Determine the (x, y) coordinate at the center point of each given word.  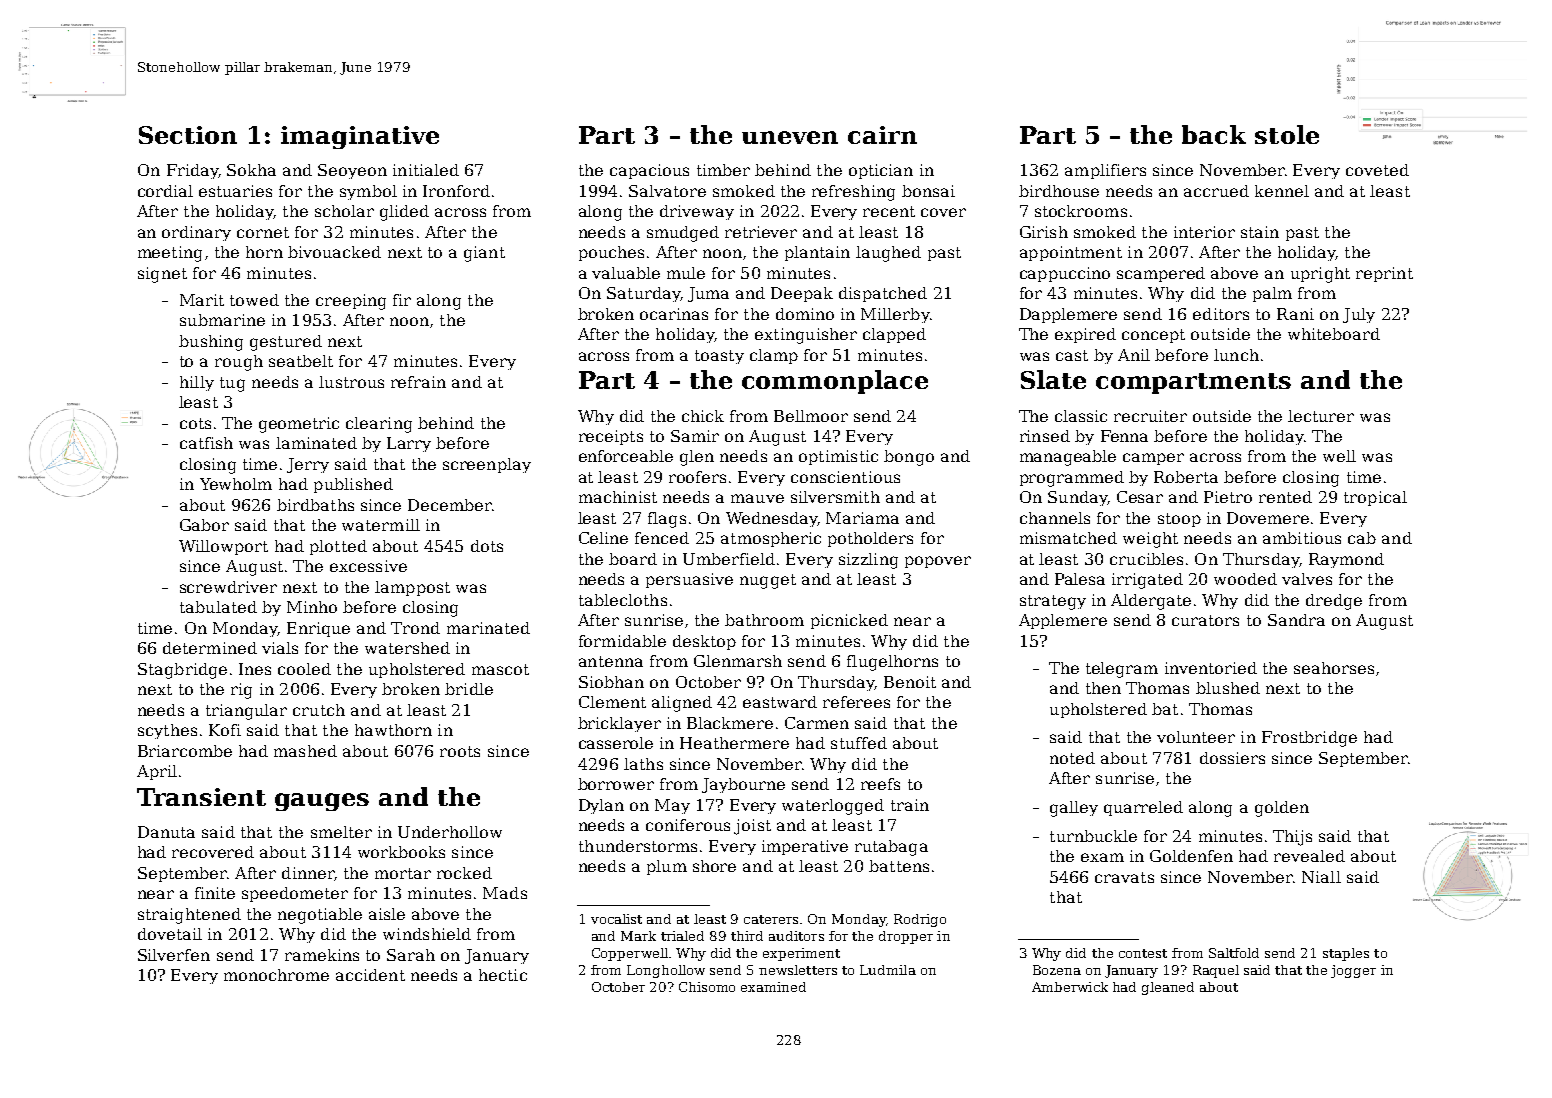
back (1214, 134)
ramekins (322, 955)
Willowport (223, 547)
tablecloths (623, 600)
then (1103, 688)
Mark (638, 936)
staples (1346, 954)
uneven (790, 137)
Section (188, 135)
